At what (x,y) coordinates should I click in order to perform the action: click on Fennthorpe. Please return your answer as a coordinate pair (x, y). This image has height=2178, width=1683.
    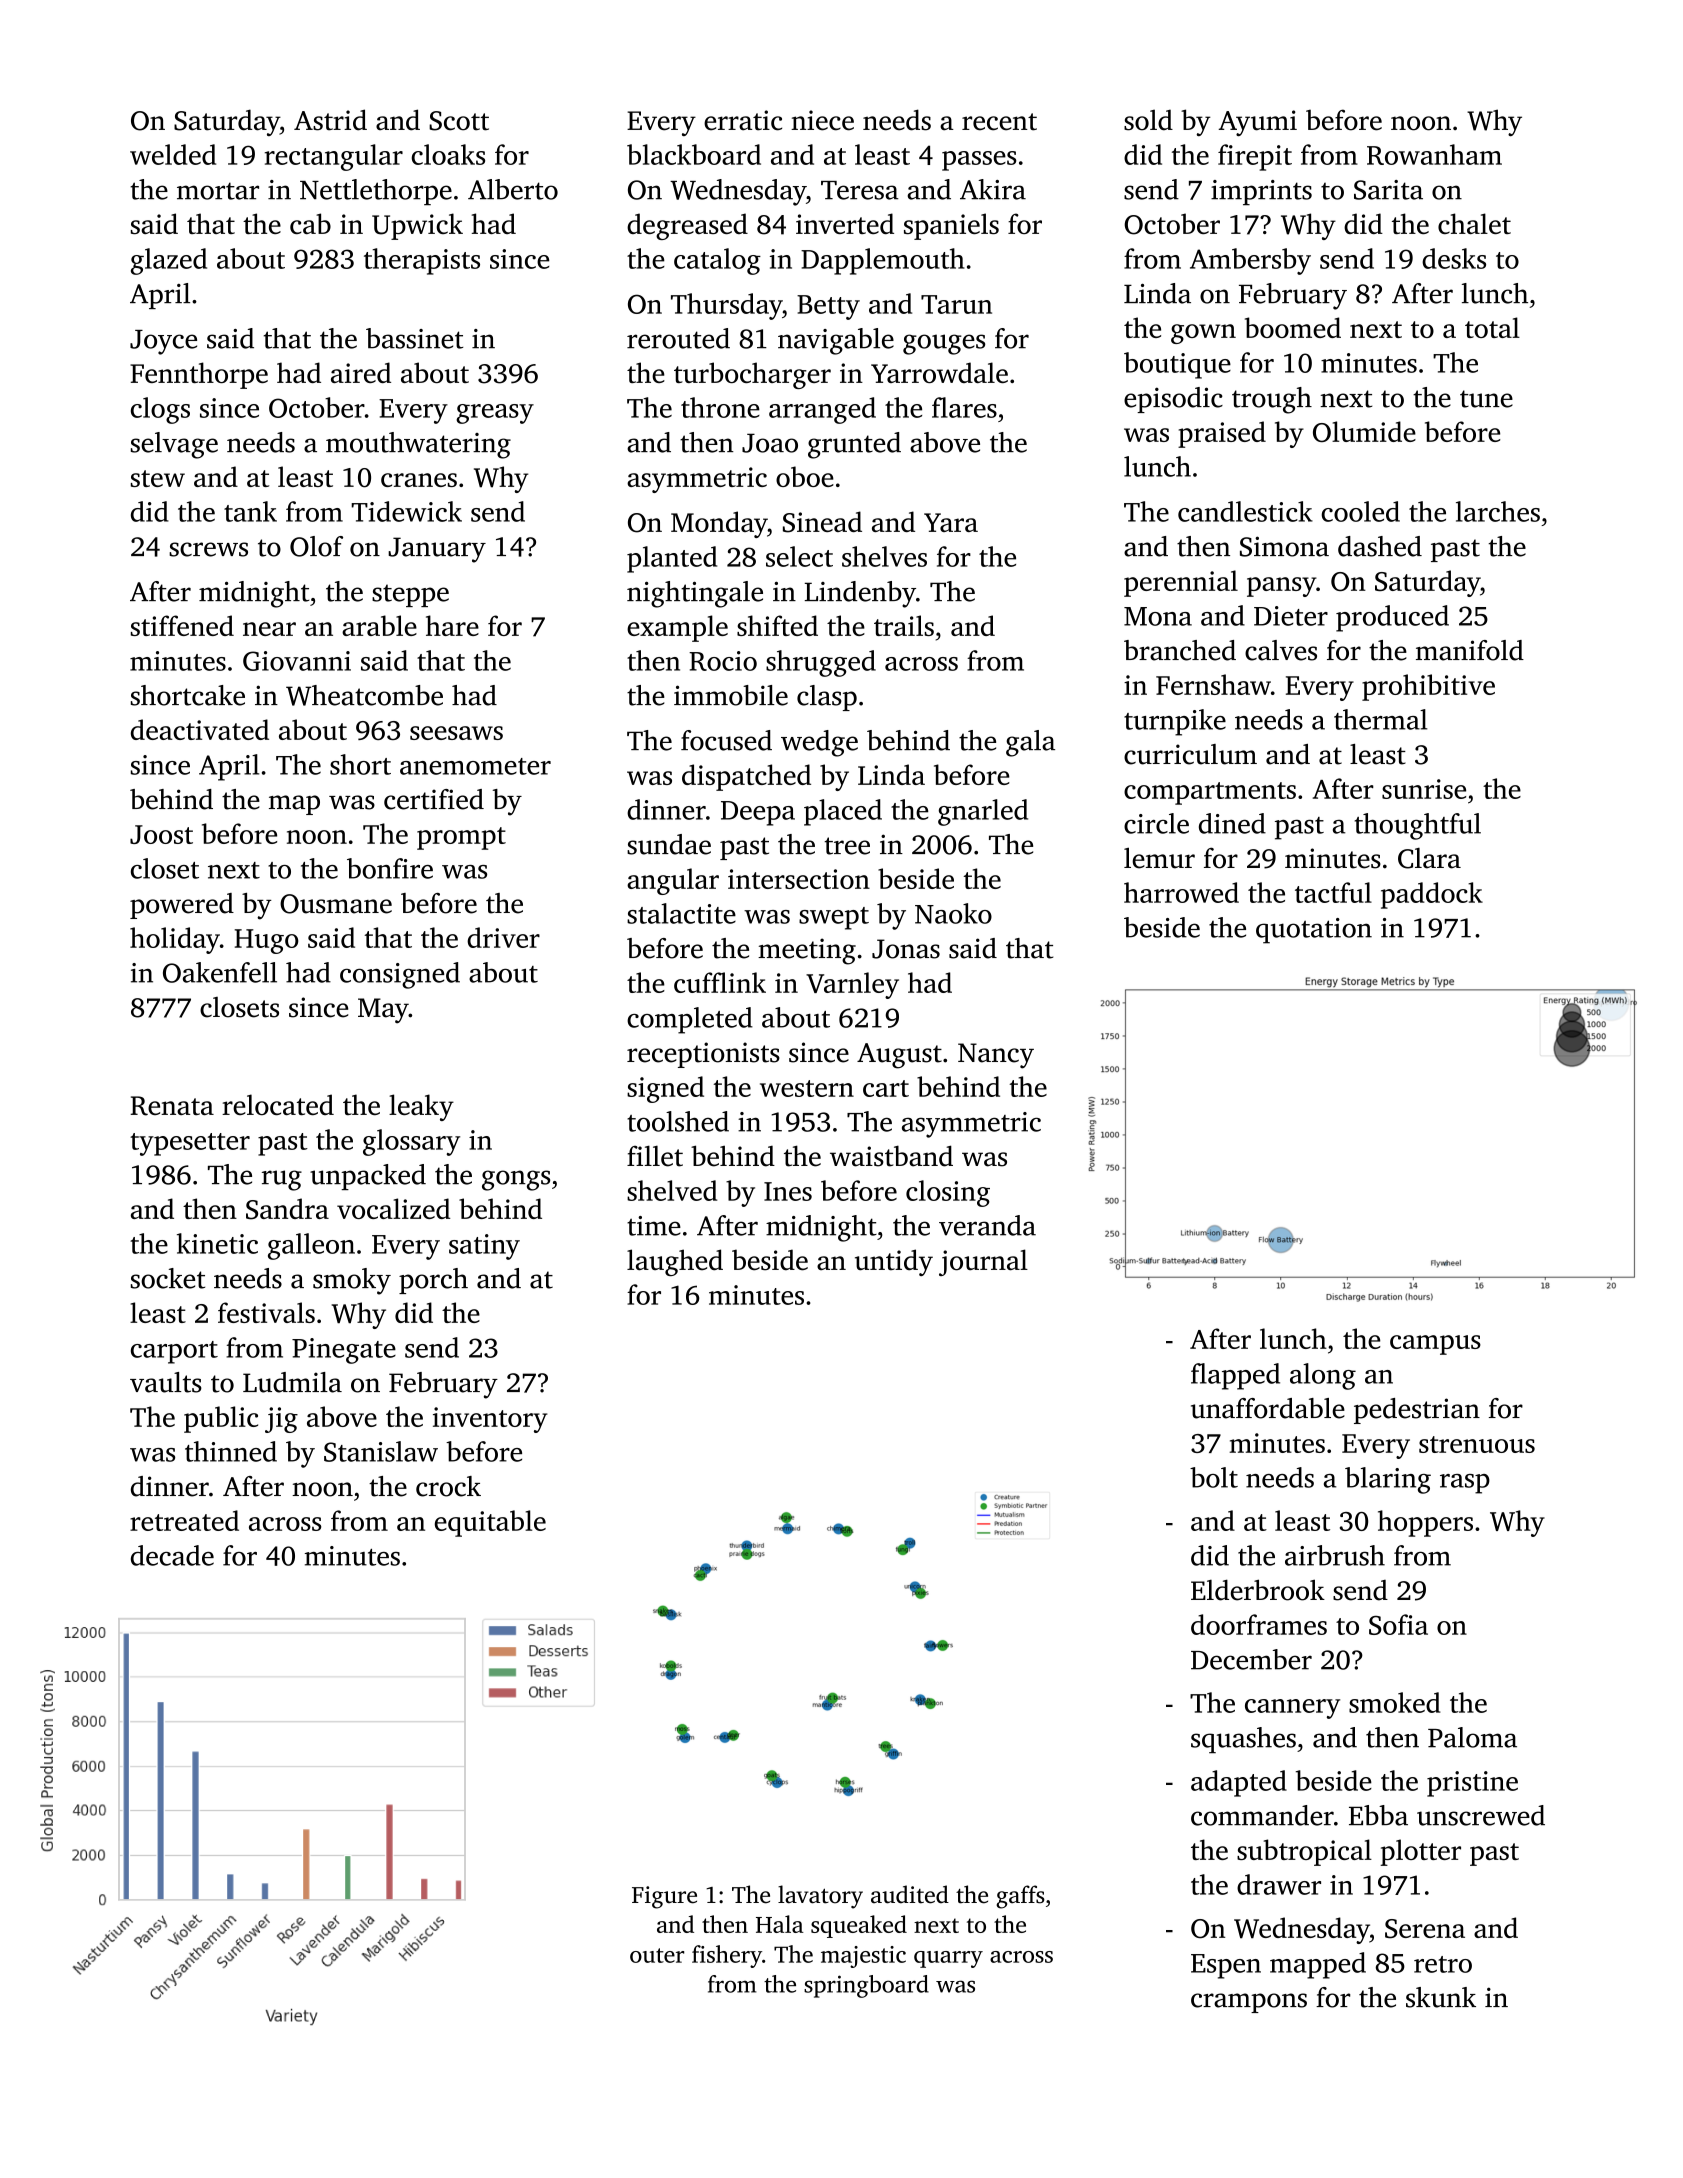
    Looking at the image, I should click on (199, 375).
